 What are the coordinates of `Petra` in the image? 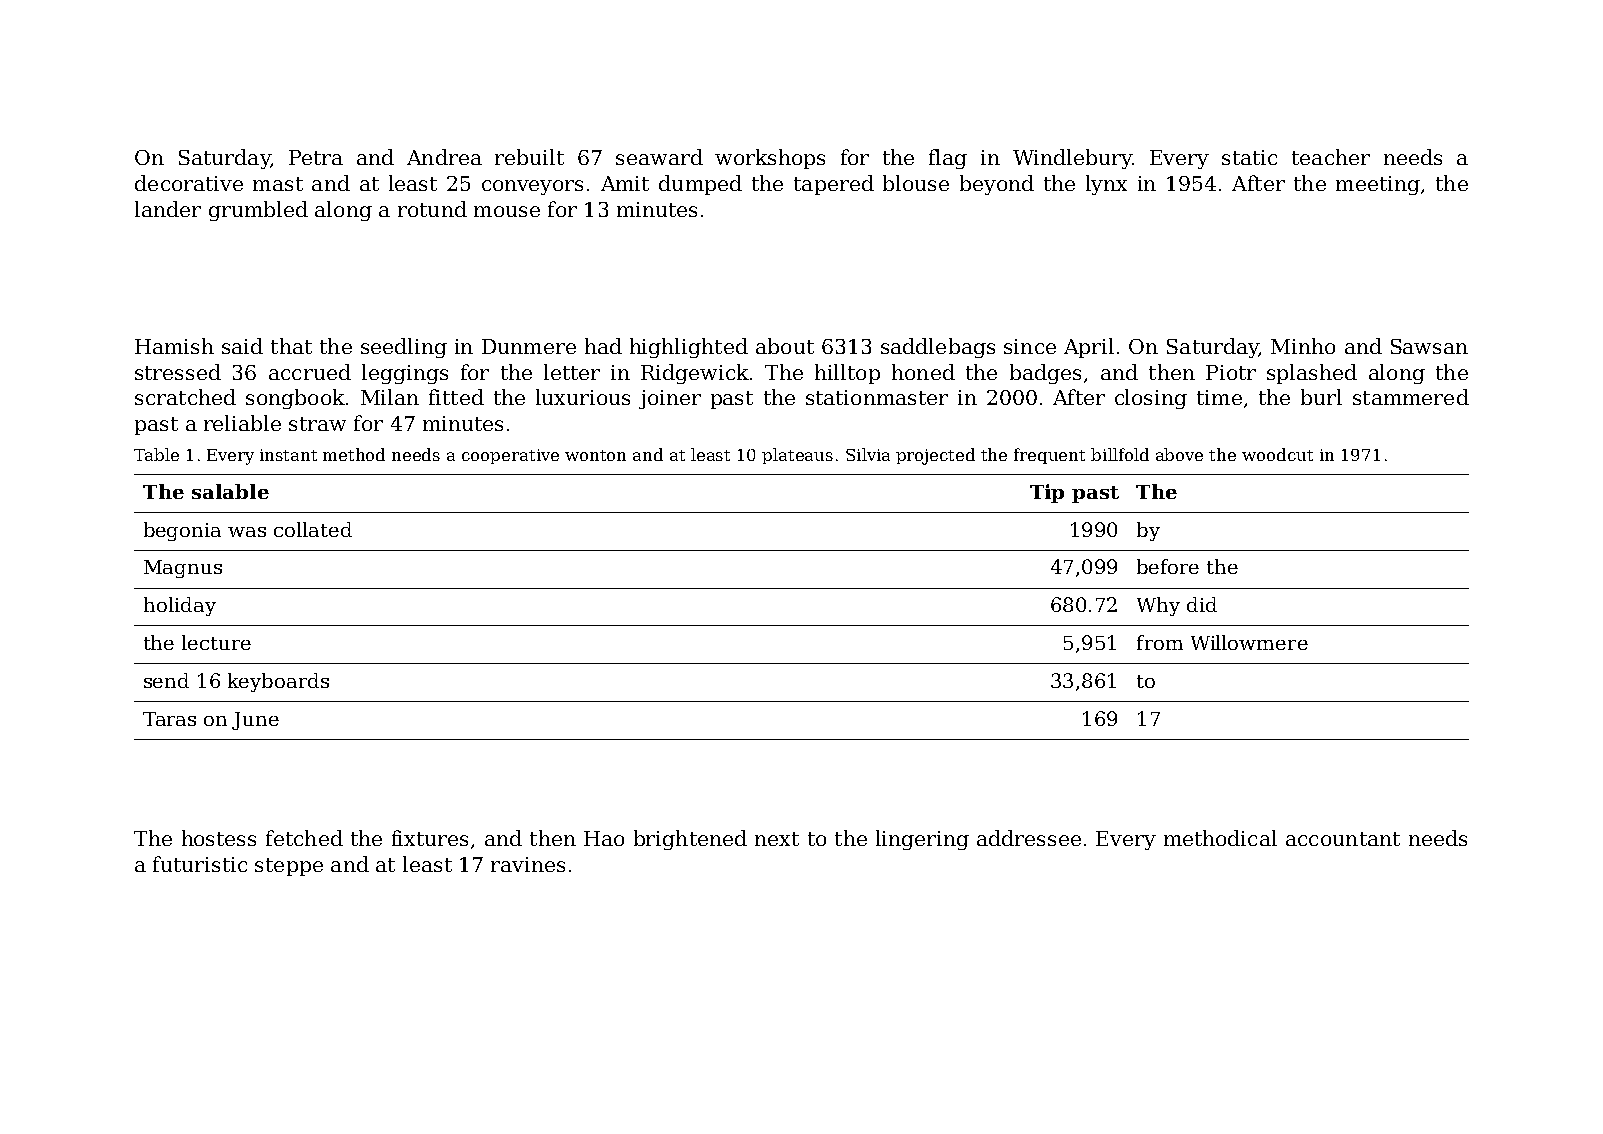 It's located at (316, 157).
